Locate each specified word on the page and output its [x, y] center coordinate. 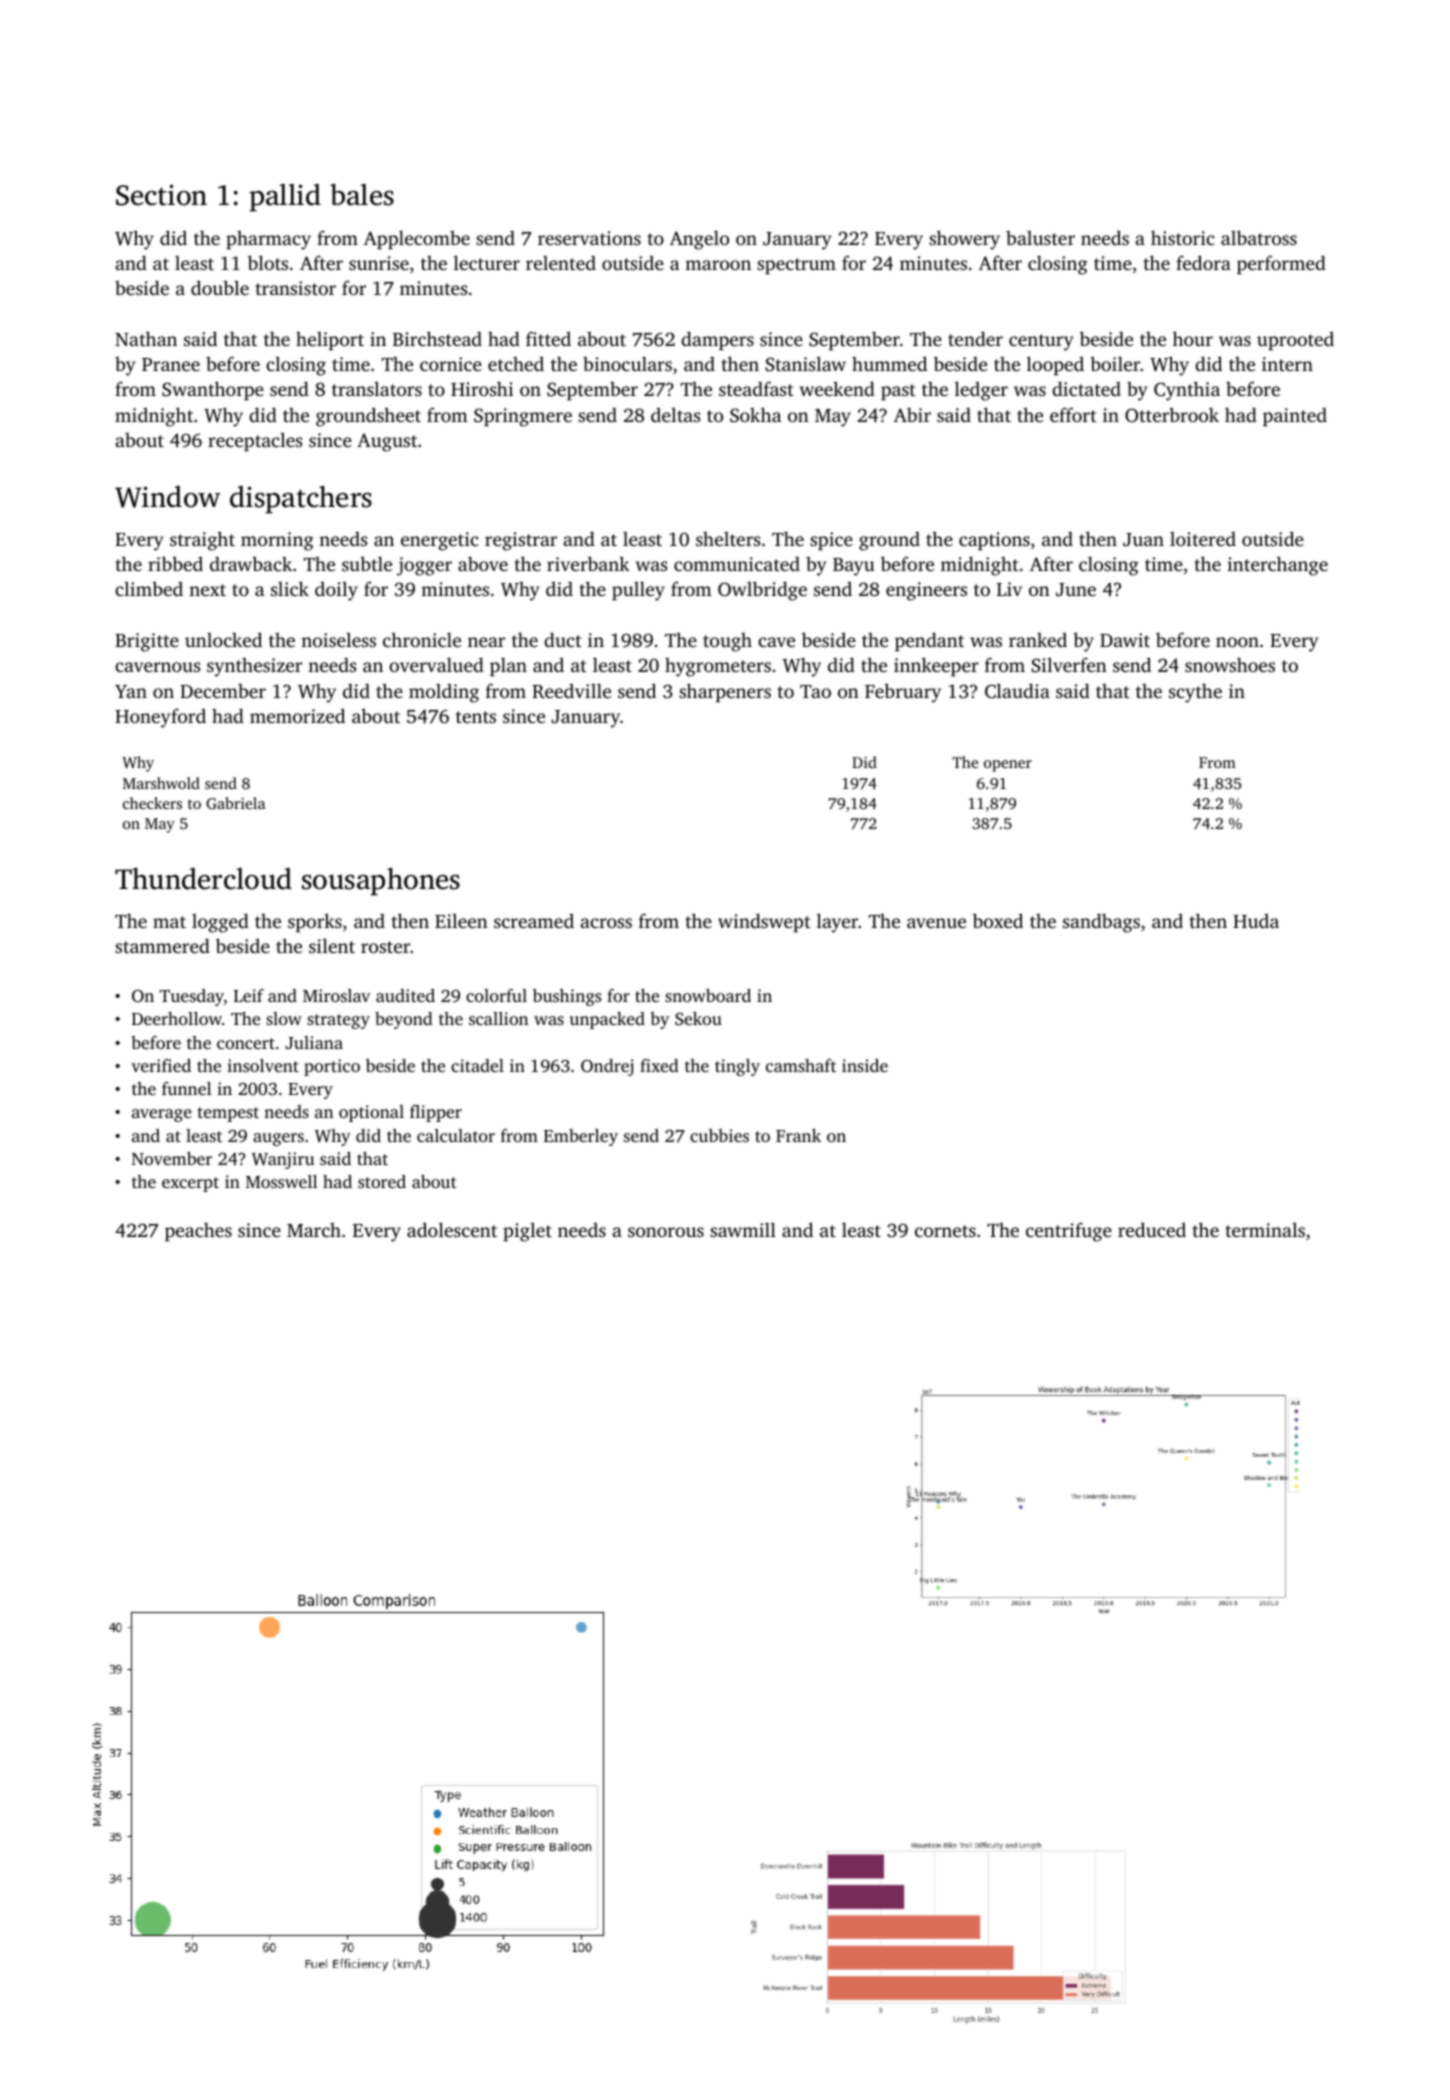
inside [865, 1065]
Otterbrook [1172, 415]
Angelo [699, 240]
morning [277, 541]
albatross [1259, 237]
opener [1008, 766]
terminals [1265, 1229]
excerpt [190, 1184]
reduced [1152, 1229]
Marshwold [161, 783]
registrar [521, 541]
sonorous [666, 1232]
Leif [249, 995]
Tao [815, 691]
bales [362, 195]
